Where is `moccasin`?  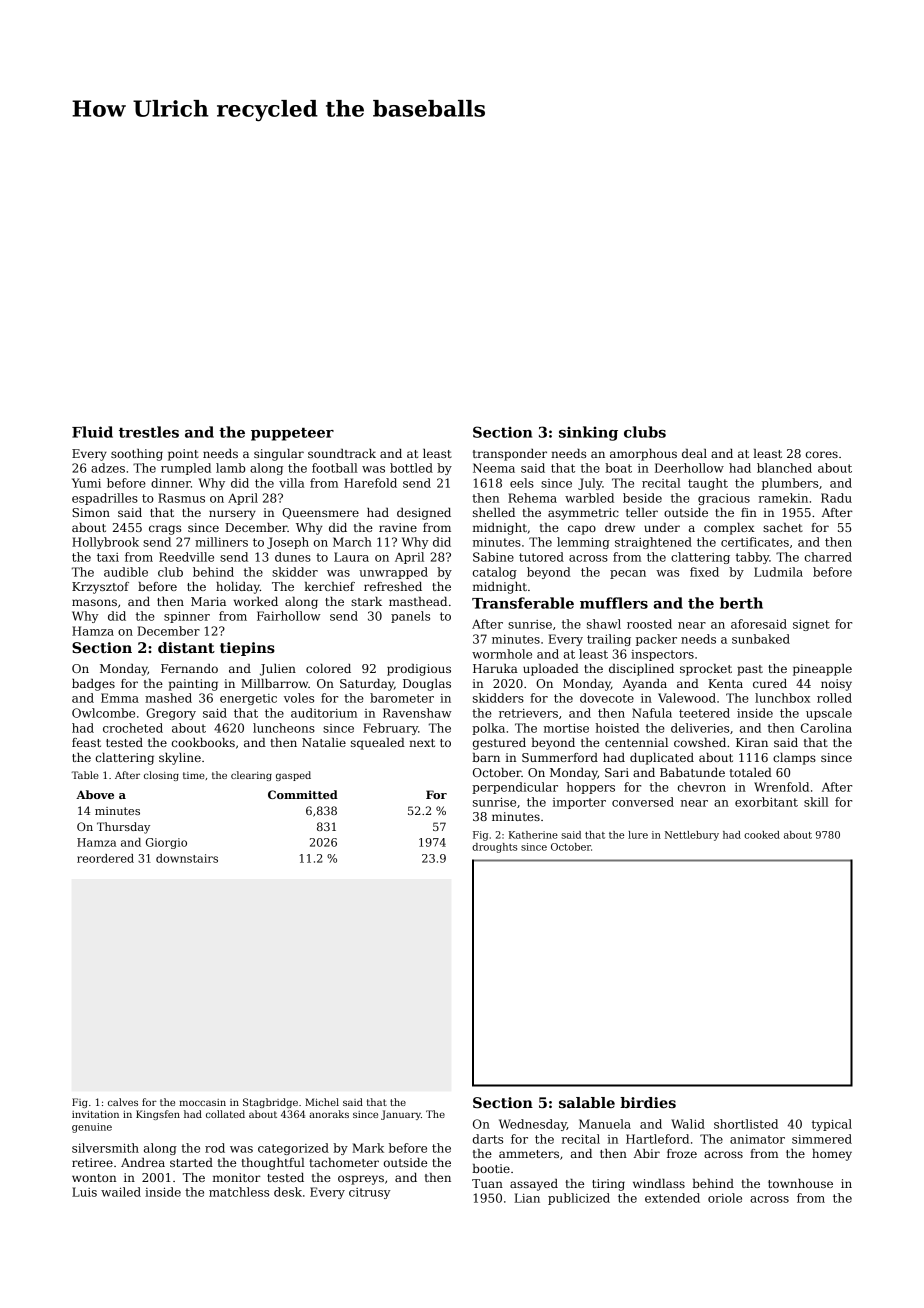 moccasin is located at coordinates (202, 1102).
